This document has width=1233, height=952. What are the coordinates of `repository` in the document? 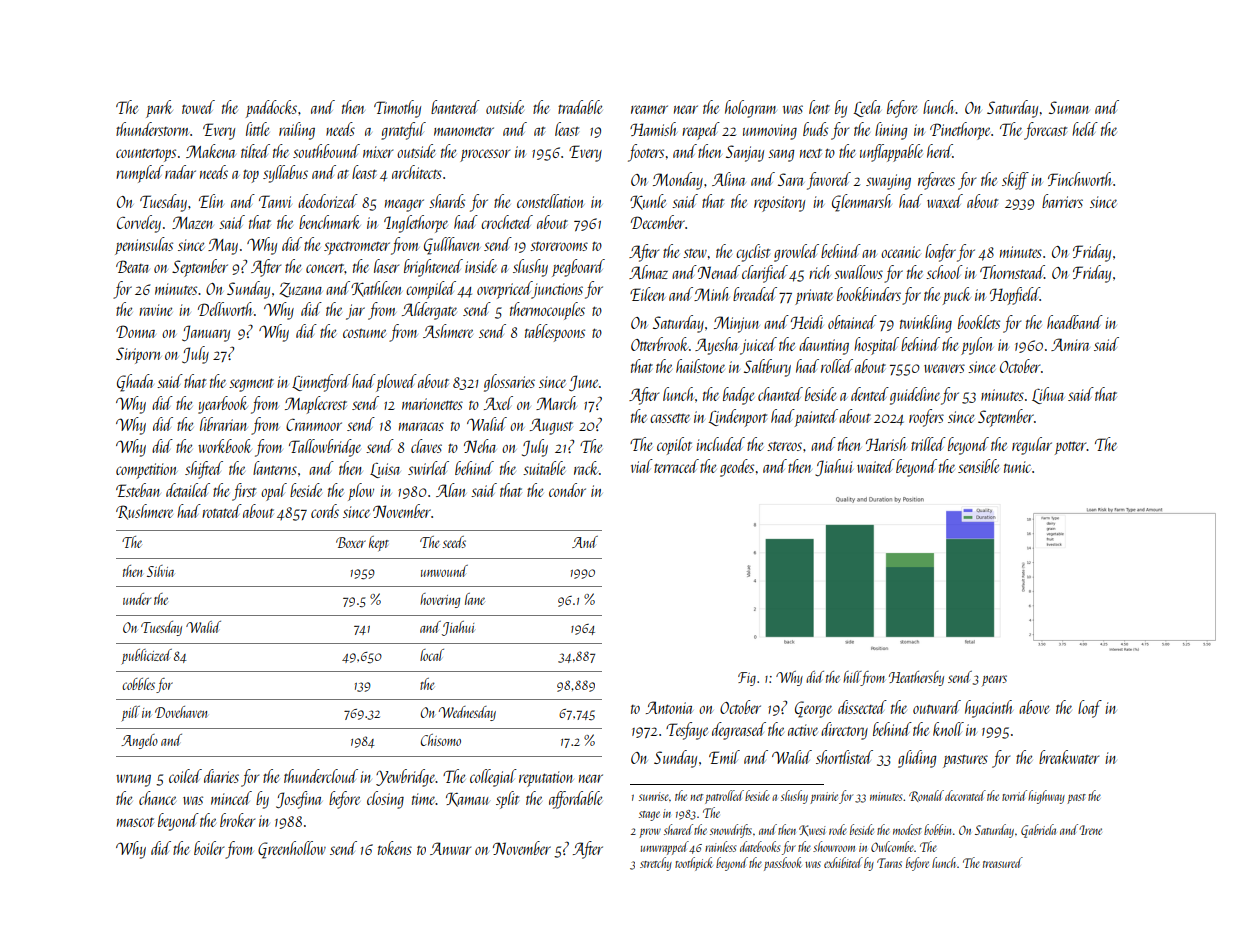 It's located at (779, 204).
